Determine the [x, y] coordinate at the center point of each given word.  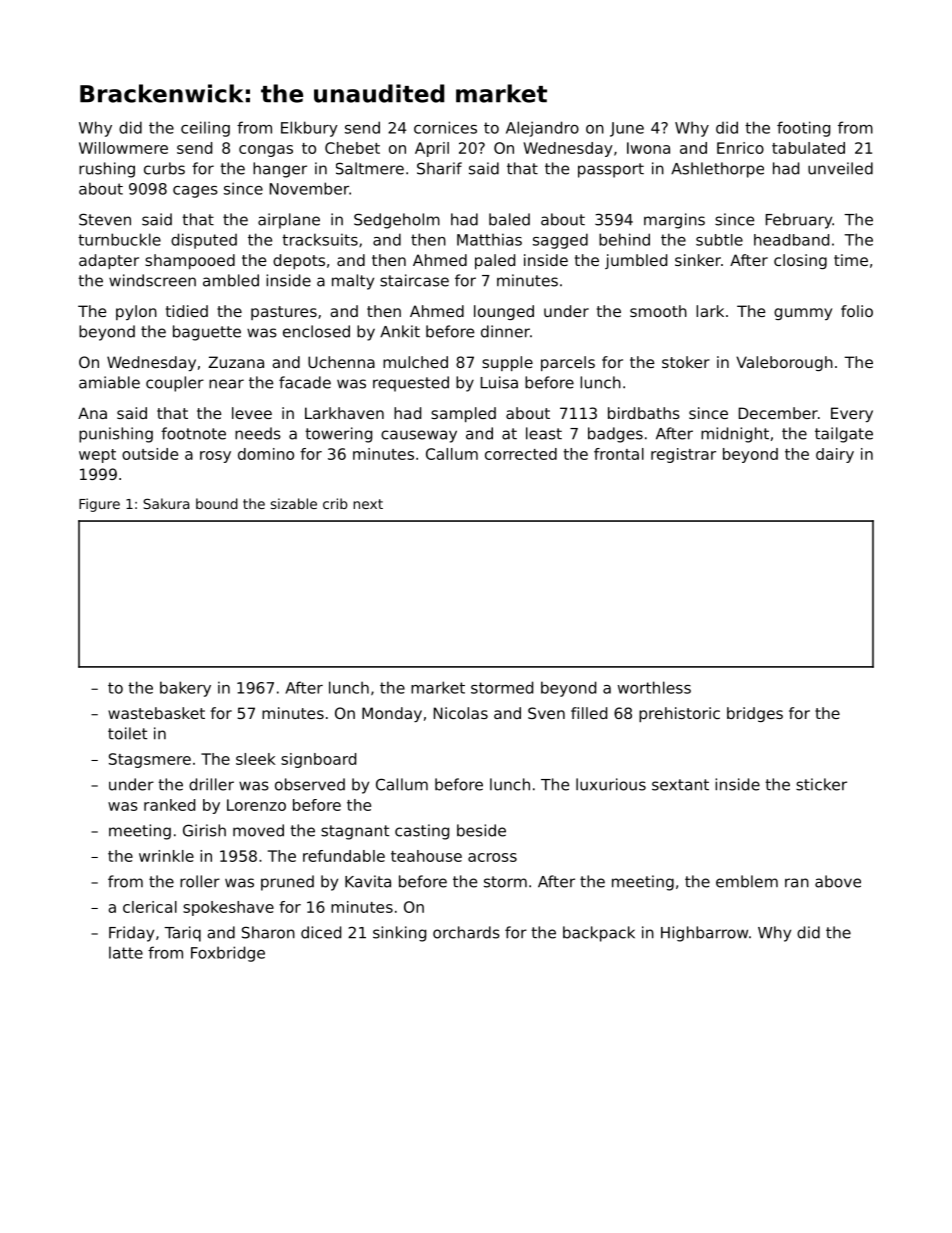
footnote [193, 433]
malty [353, 282]
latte [126, 952]
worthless [654, 687]
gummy [803, 314]
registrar [683, 455]
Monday [392, 714]
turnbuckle [119, 239]
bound [217, 503]
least [544, 433]
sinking [399, 934]
